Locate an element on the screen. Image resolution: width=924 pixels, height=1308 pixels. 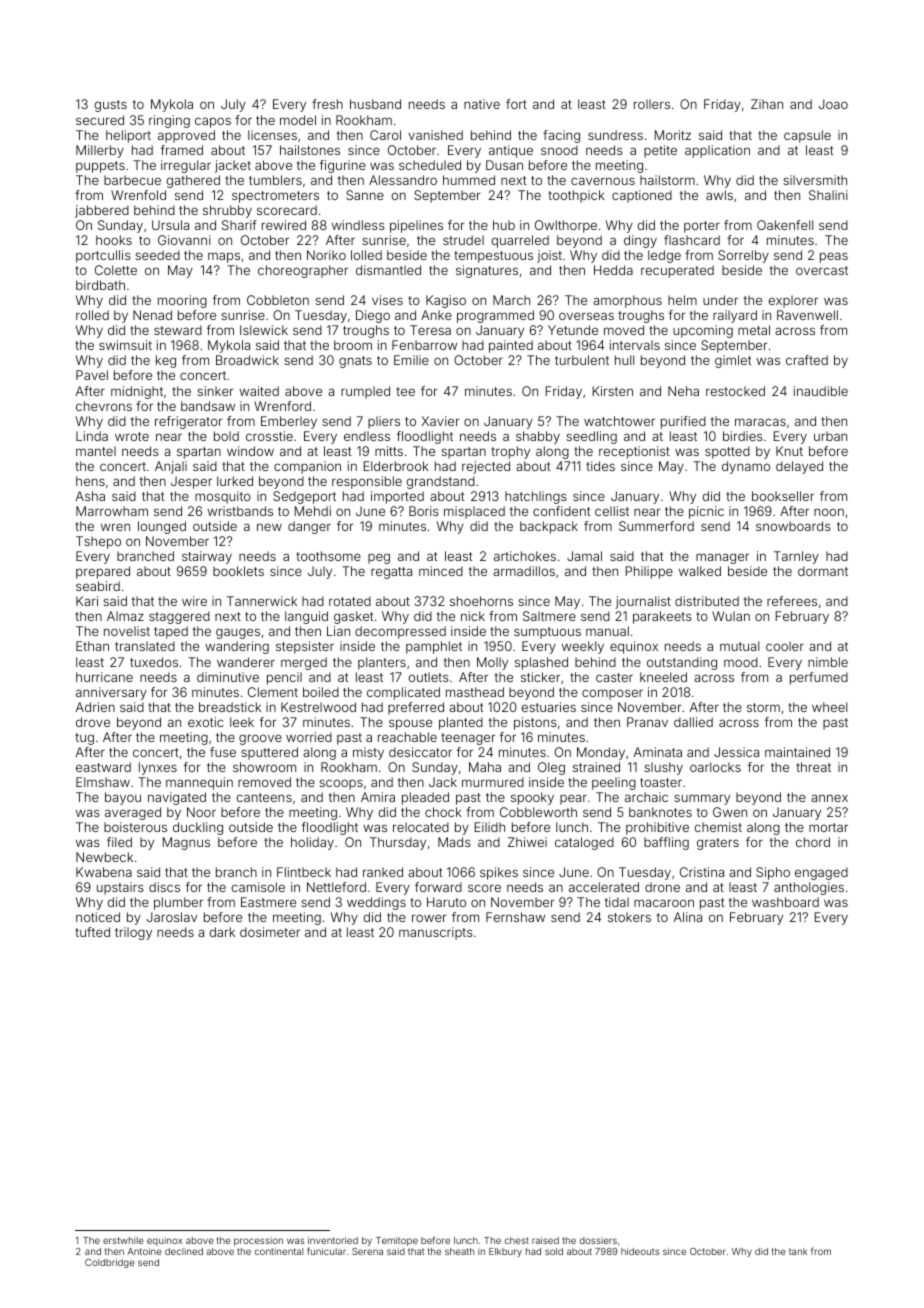
threat is located at coordinates (813, 767).
